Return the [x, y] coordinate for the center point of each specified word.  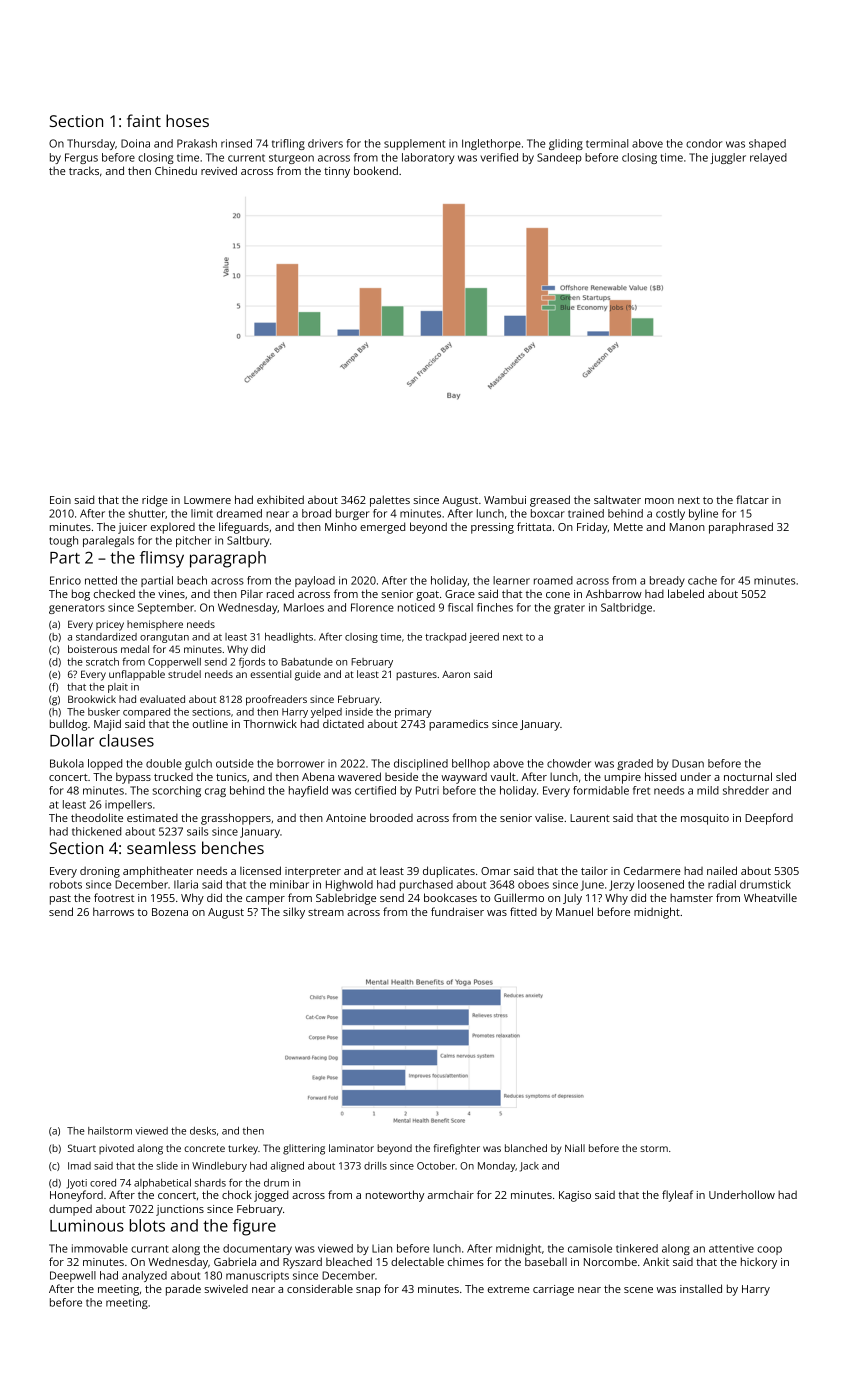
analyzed [144, 1276]
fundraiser [457, 911]
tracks [84, 170]
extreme [509, 1289]
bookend [376, 170]
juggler [728, 158]
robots [66, 884]
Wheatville [770, 897]
